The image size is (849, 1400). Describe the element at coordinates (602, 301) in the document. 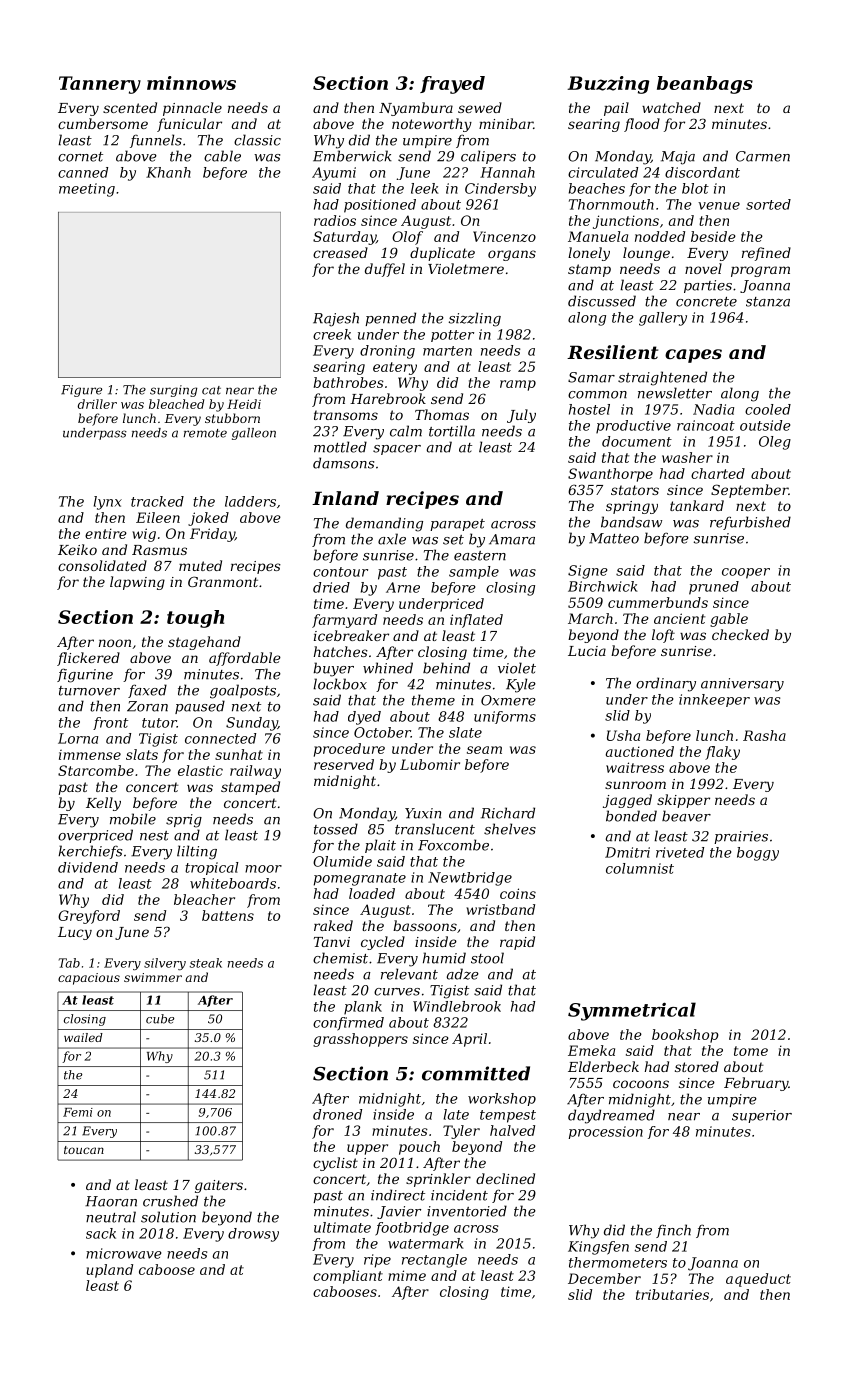

I see `discussed` at that location.
